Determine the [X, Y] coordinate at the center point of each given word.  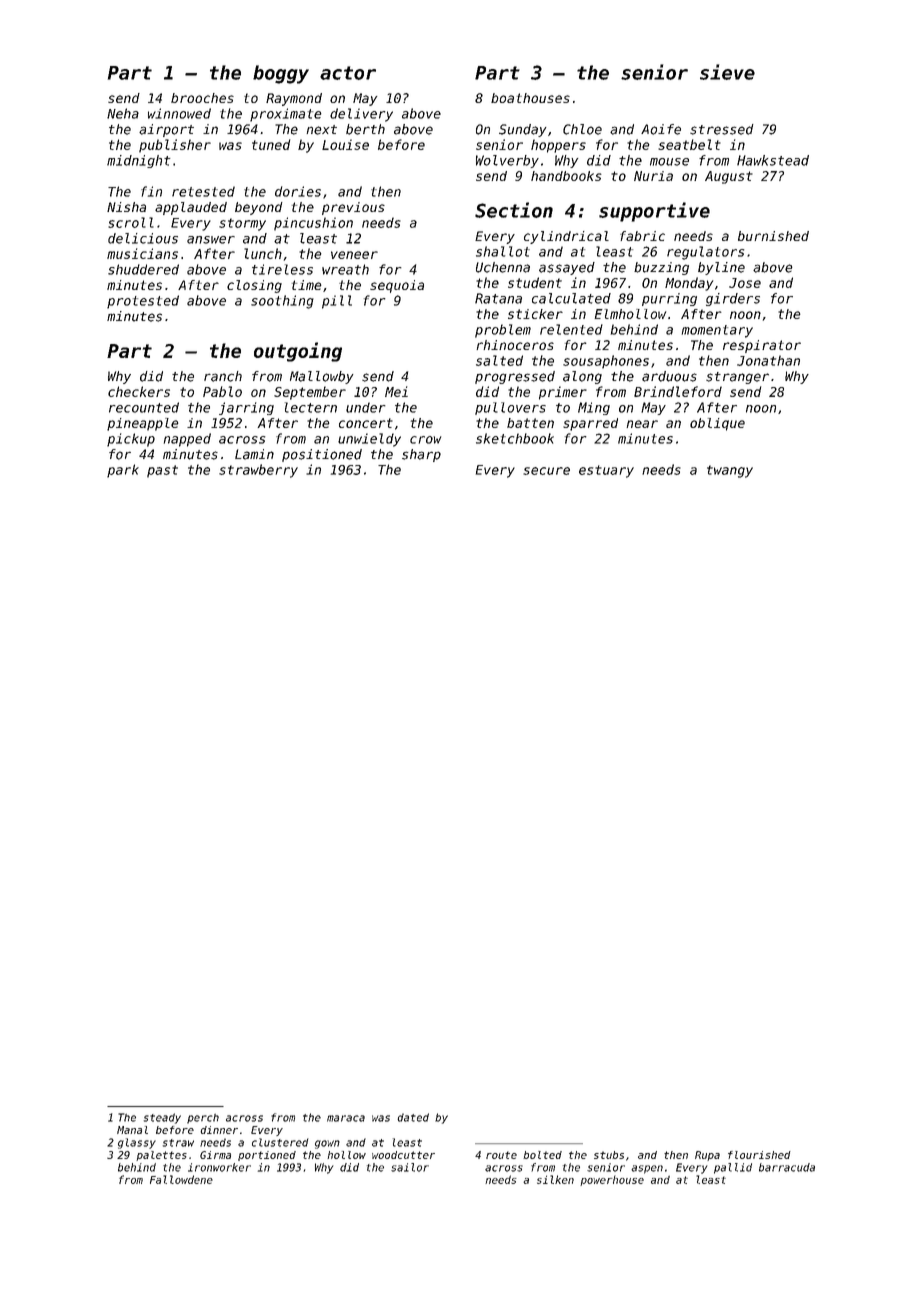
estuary [606, 471]
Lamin [254, 454]
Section [514, 210]
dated [413, 1117]
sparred [590, 424]
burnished [773, 236]
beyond [259, 208]
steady [162, 1118]
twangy [730, 471]
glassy [137, 1143]
